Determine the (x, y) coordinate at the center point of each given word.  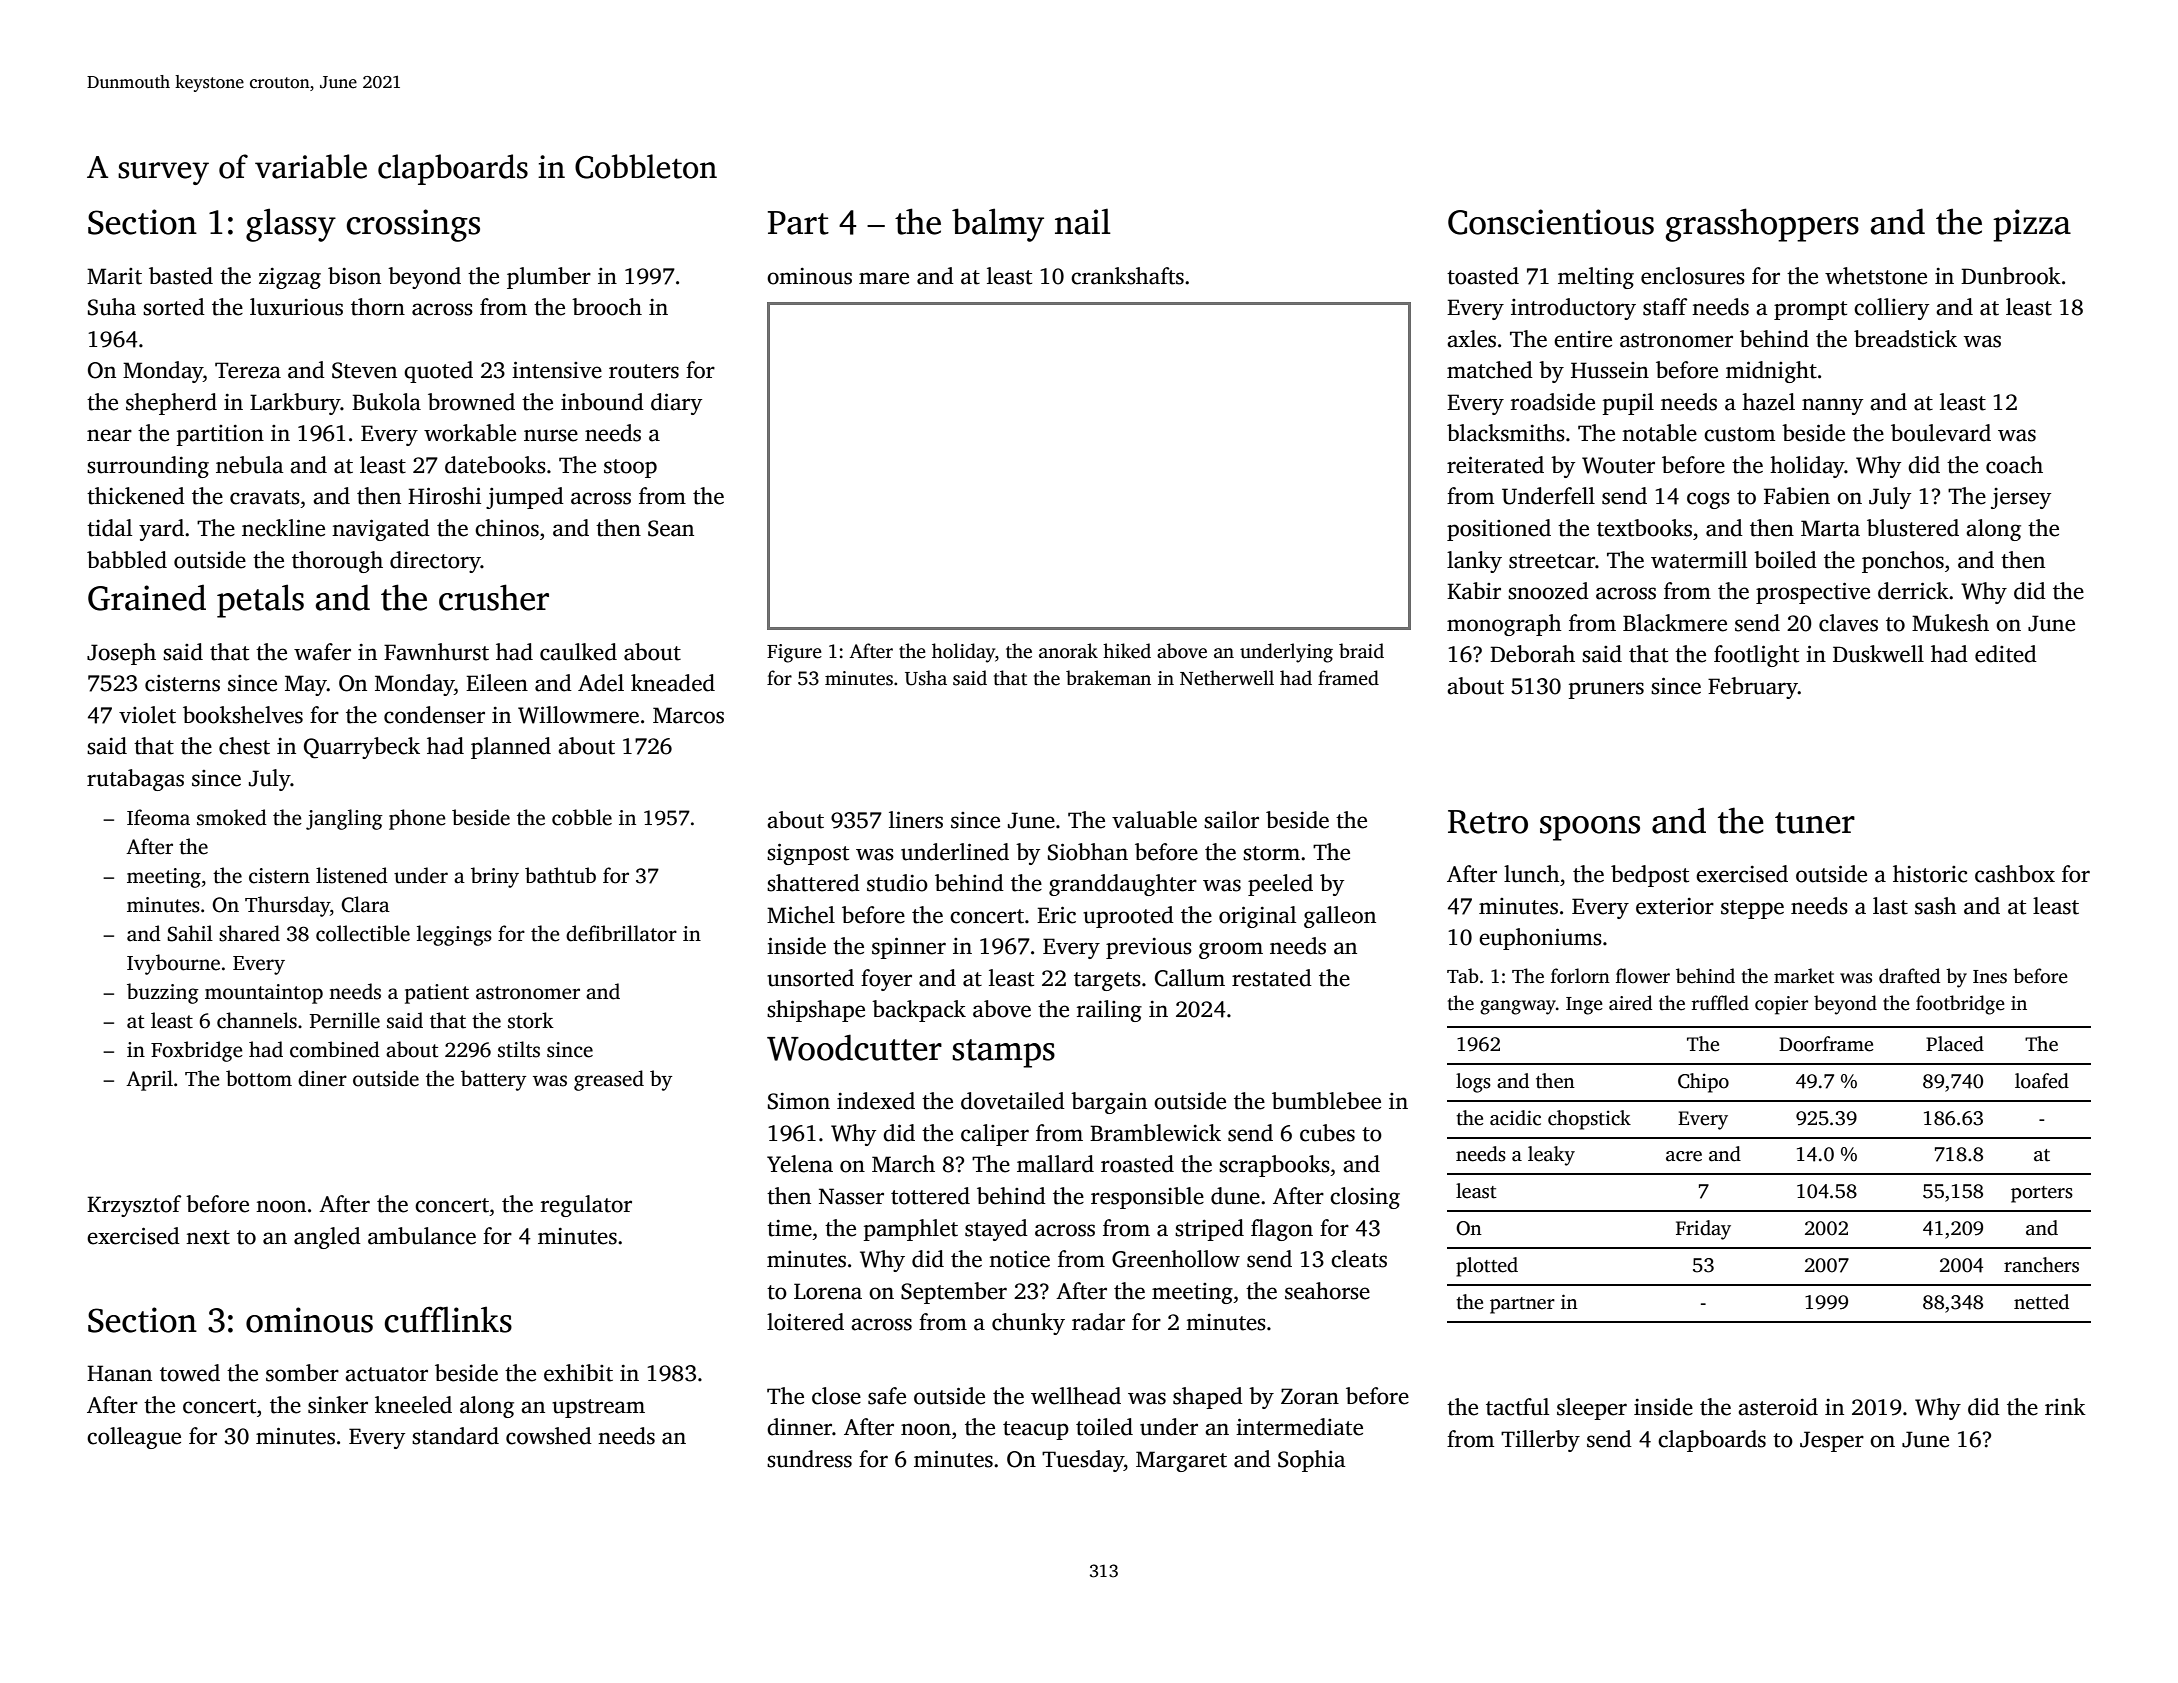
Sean (671, 528)
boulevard (1941, 433)
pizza (2032, 225)
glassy (291, 225)
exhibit (578, 1373)
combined (335, 1049)
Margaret (1181, 1461)
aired (1630, 1003)
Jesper (1832, 1441)
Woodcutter (854, 1047)
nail (1083, 221)
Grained (147, 597)
